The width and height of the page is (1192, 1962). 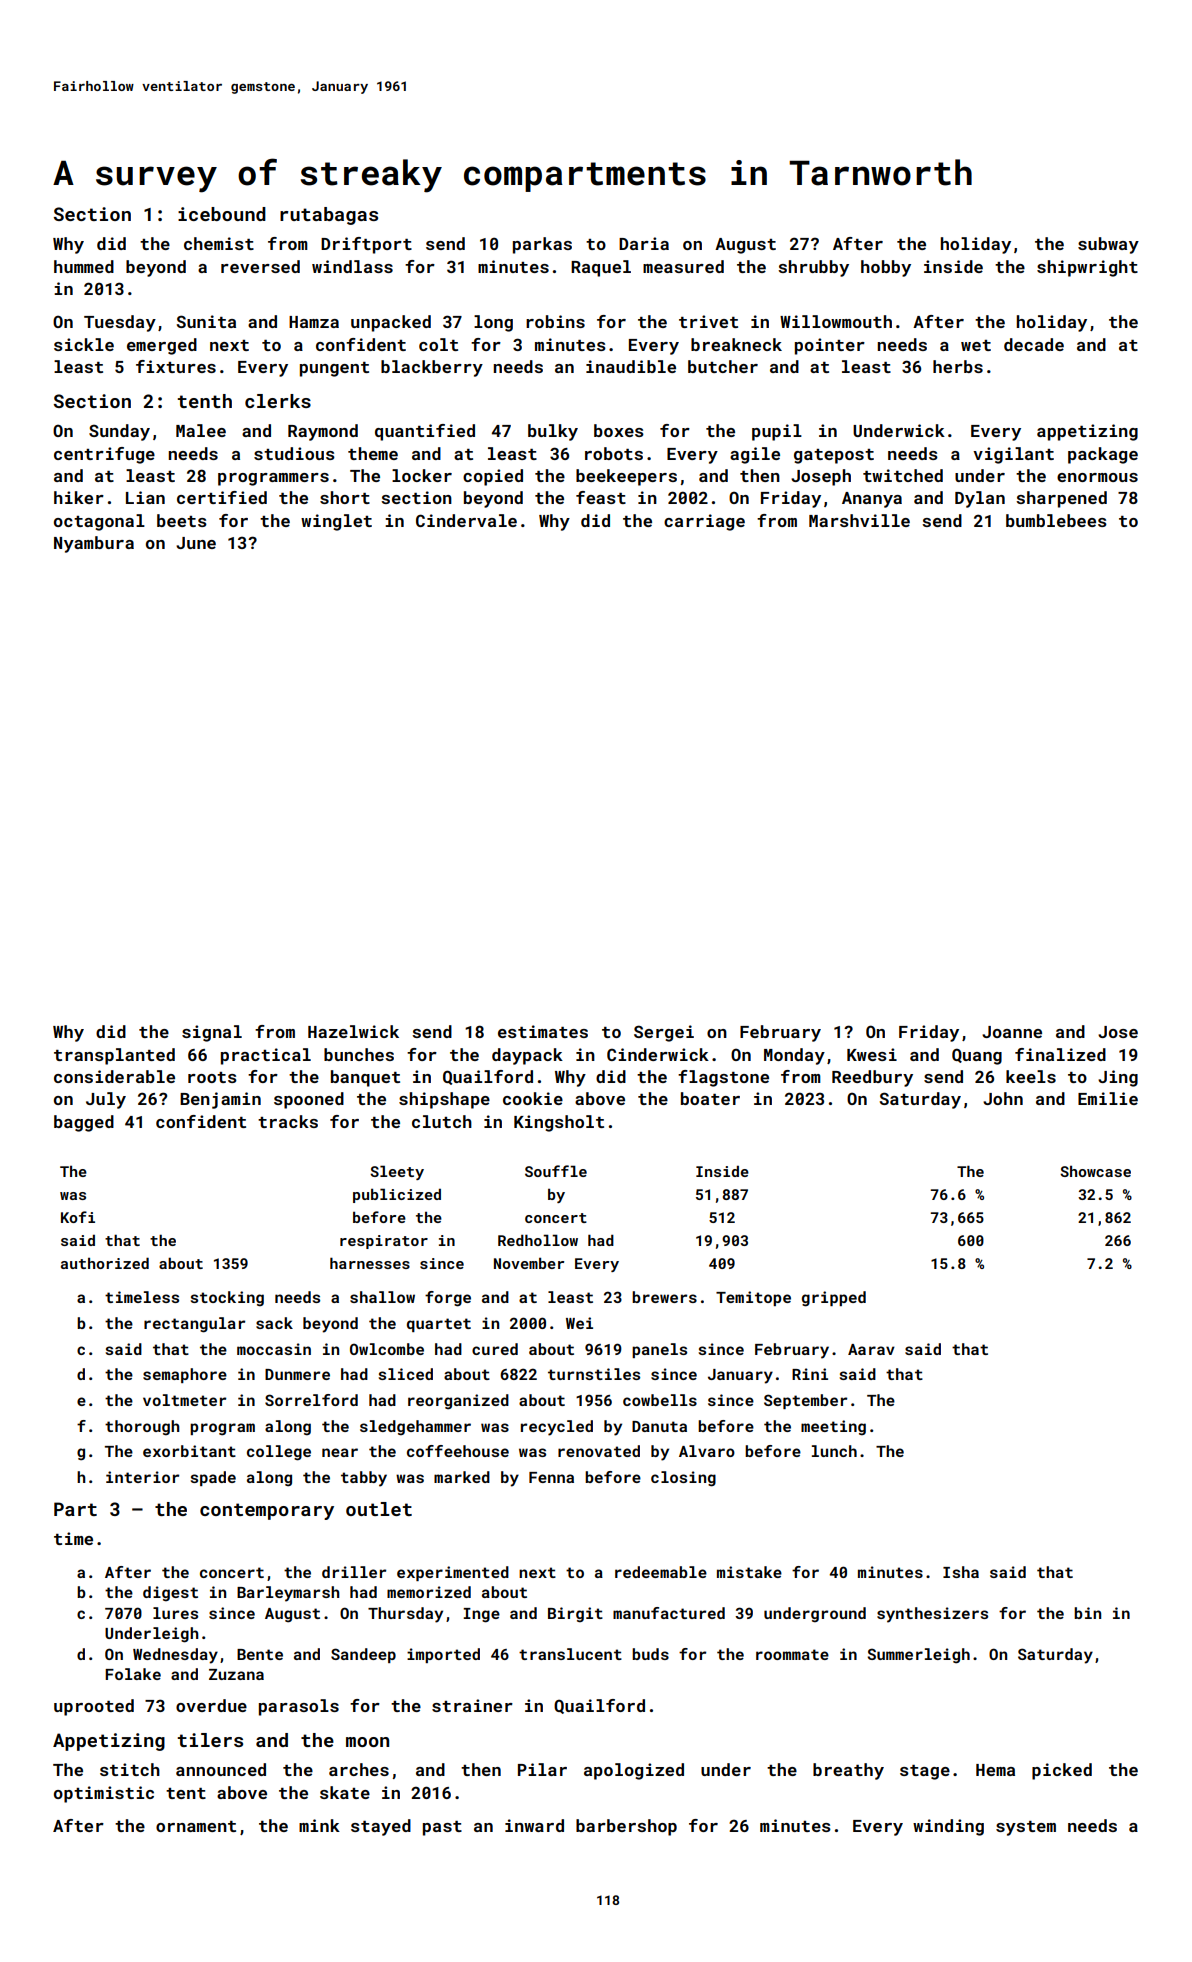 What do you see at coordinates (94, 544) in the page?
I see `Nyambura` at bounding box center [94, 544].
